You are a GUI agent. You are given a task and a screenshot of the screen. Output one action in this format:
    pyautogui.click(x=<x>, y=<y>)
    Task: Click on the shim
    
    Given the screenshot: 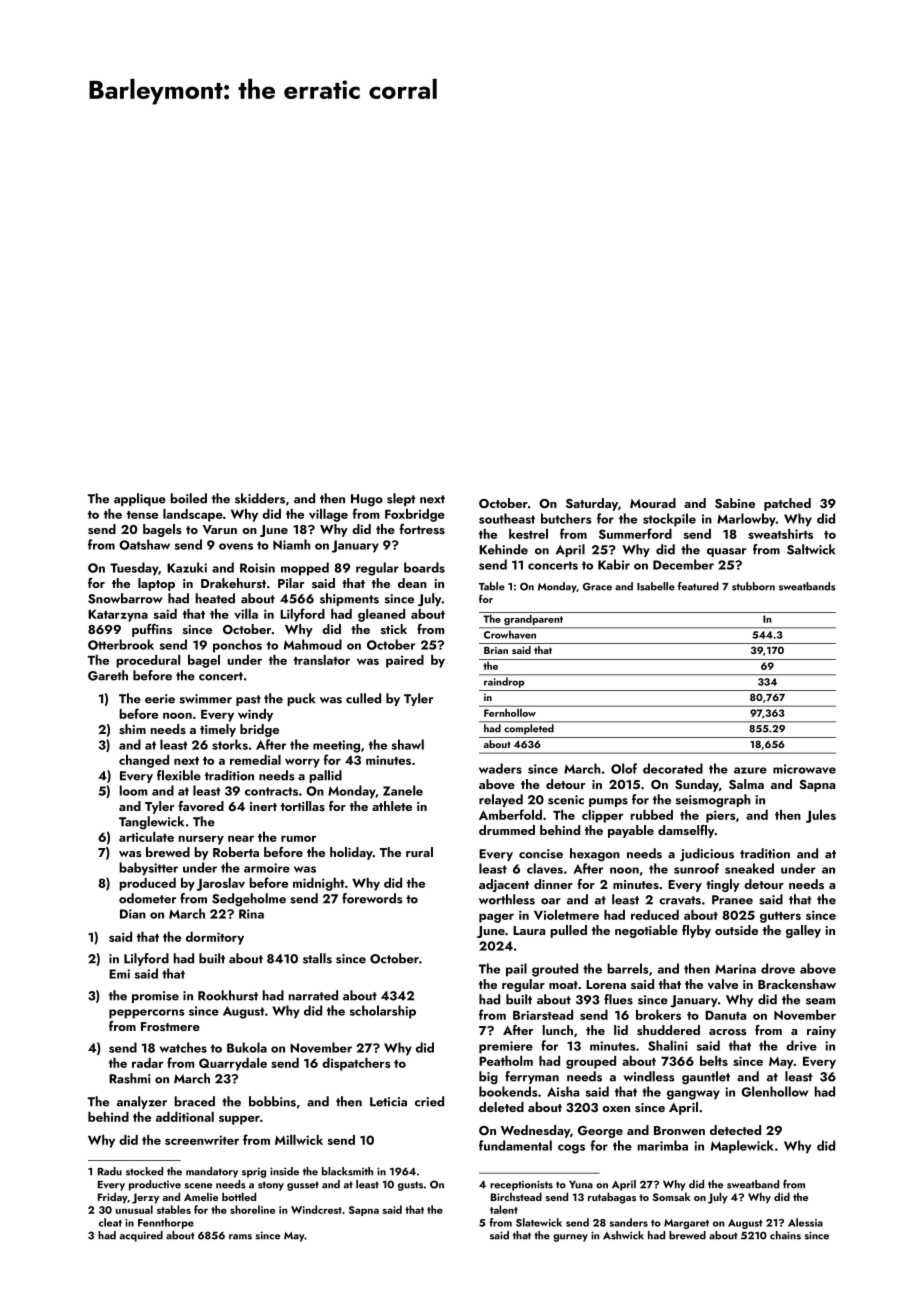 What is the action you would take?
    pyautogui.click(x=132, y=729)
